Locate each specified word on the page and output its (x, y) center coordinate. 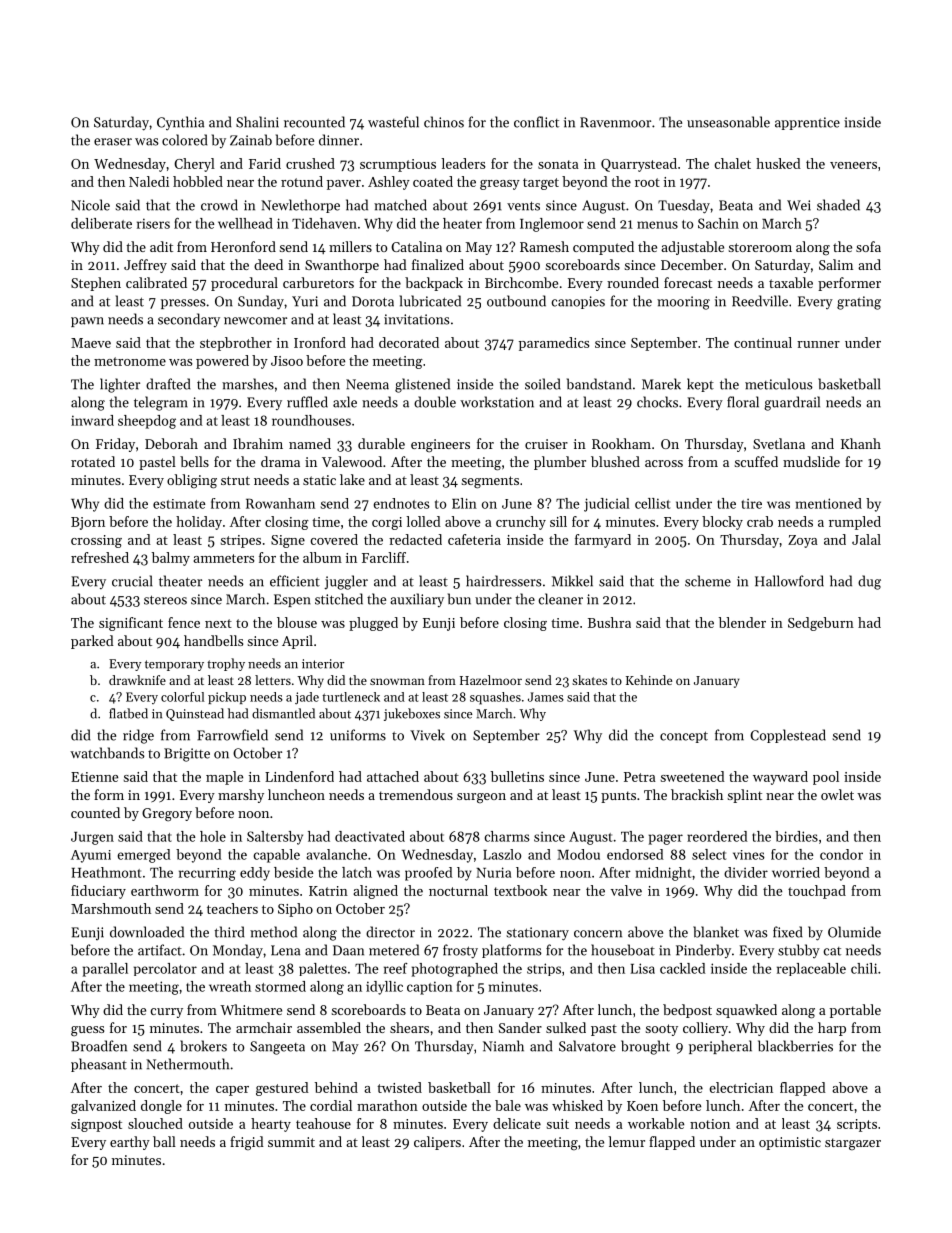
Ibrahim (258, 443)
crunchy (521, 523)
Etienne (94, 777)
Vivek (427, 735)
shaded (838, 205)
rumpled (855, 523)
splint (744, 796)
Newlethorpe (300, 206)
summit (291, 1142)
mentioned (829, 503)
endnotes (402, 503)
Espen (292, 600)
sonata (558, 164)
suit (558, 1124)
